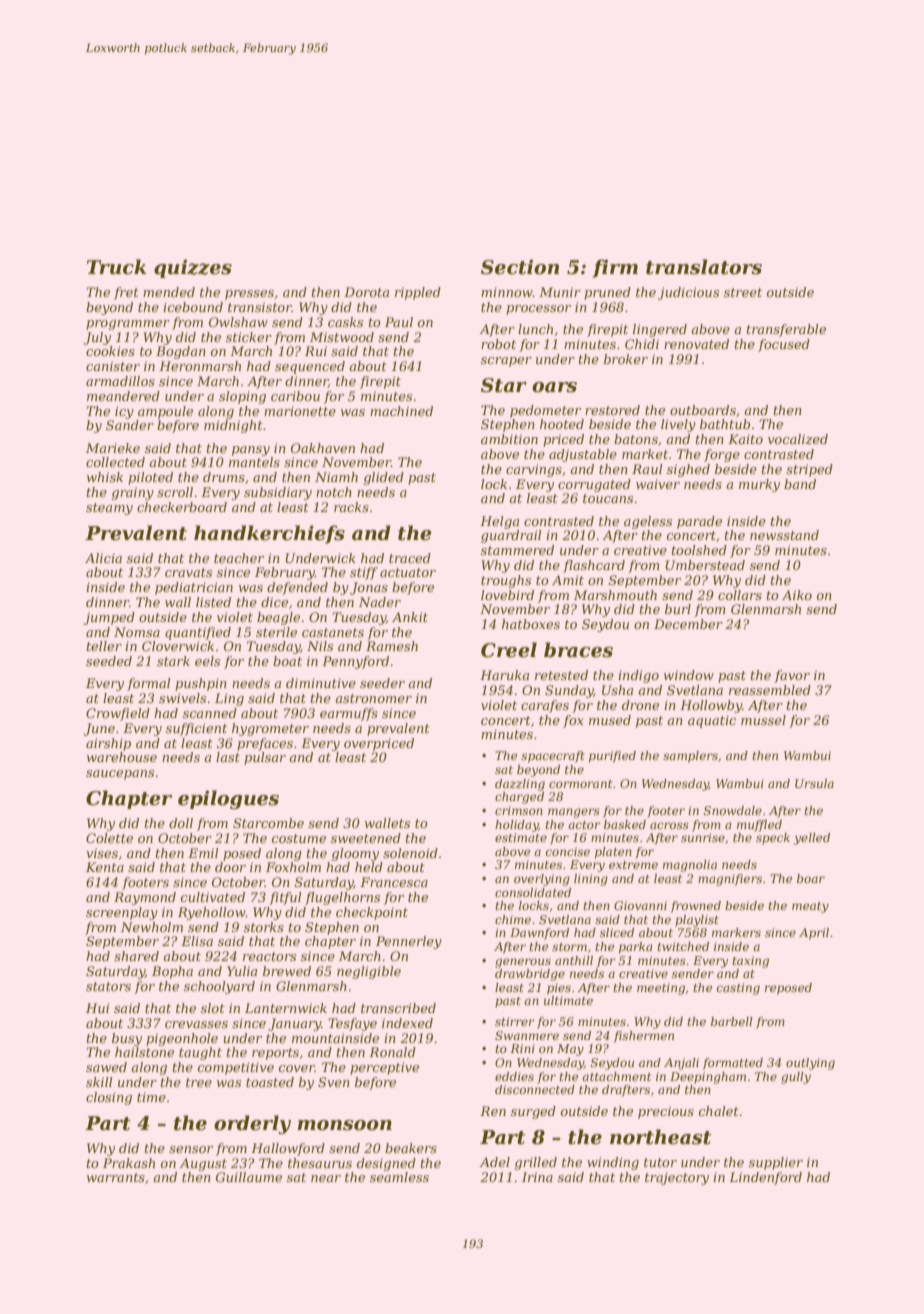  I want to click on basked, so click(625, 824).
